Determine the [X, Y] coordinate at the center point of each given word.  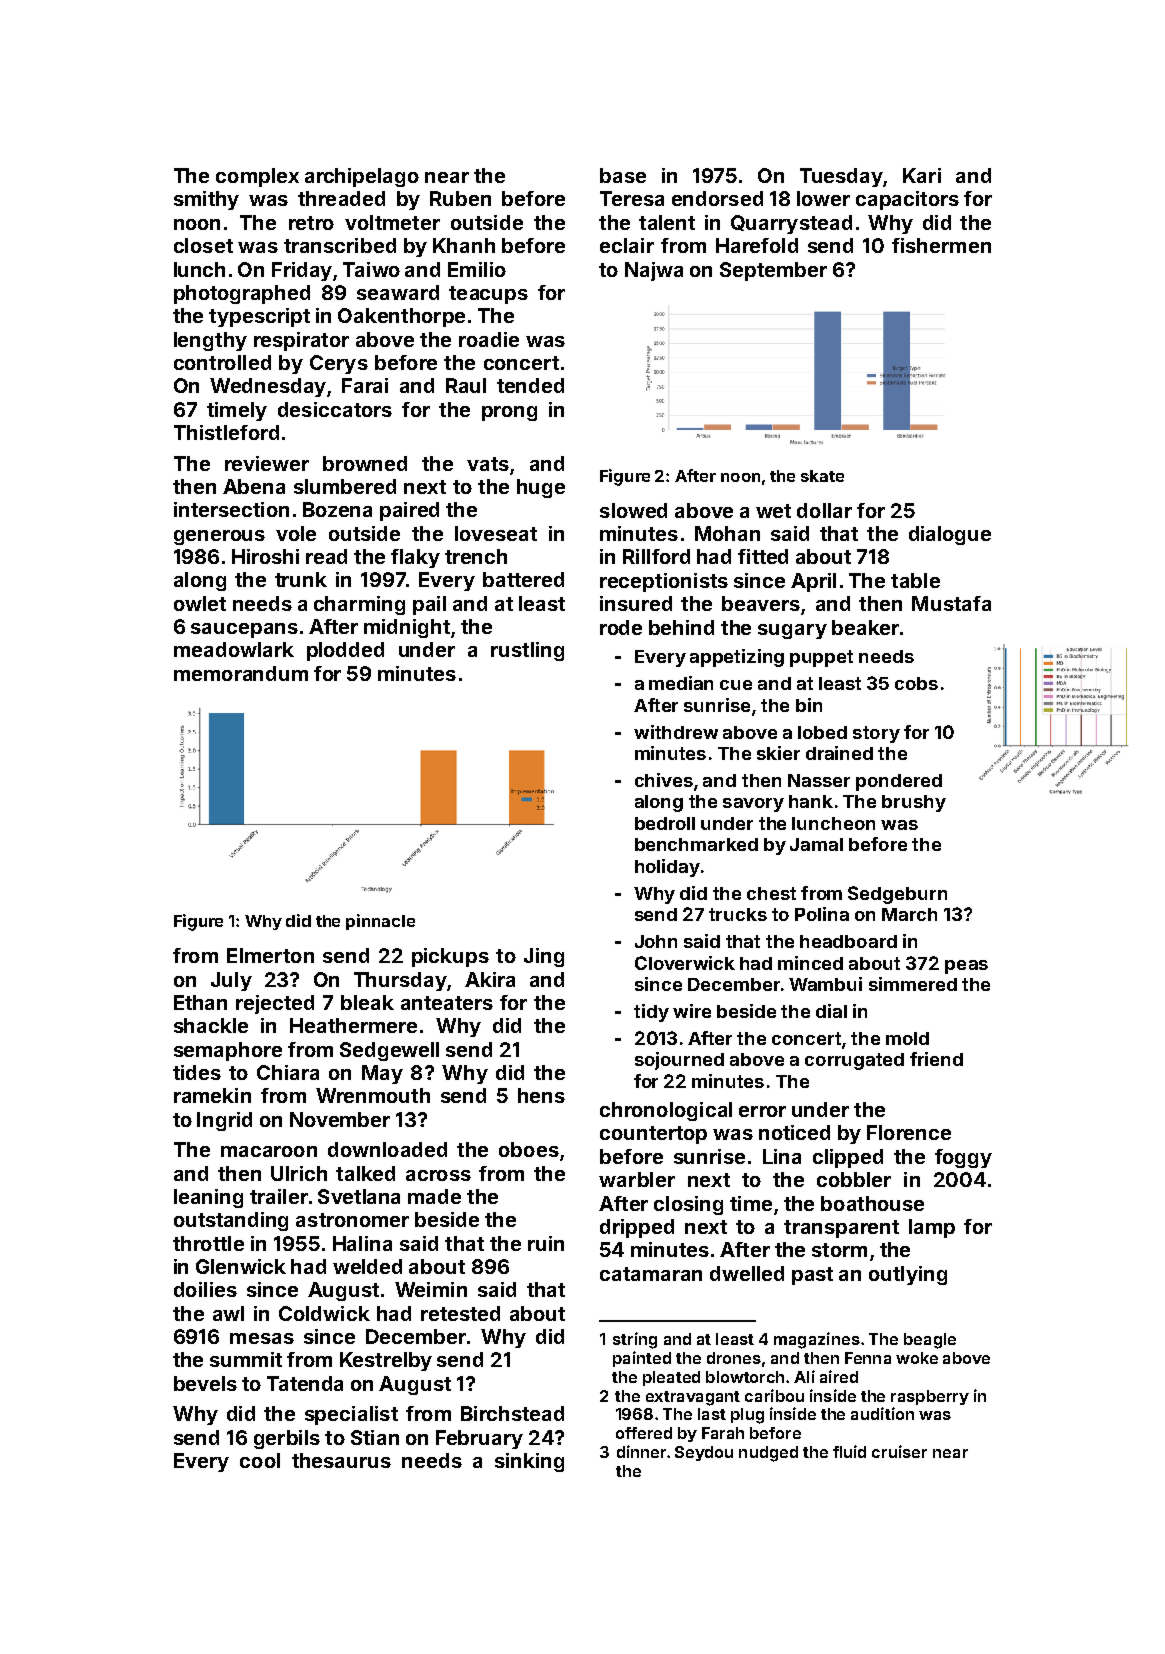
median [681, 683]
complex [257, 177]
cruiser [899, 1451]
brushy [914, 803]
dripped [637, 1228]
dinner [641, 1451]
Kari [922, 175]
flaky [415, 558]
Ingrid [224, 1121]
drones [734, 1358]
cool [260, 1460]
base [623, 175]
